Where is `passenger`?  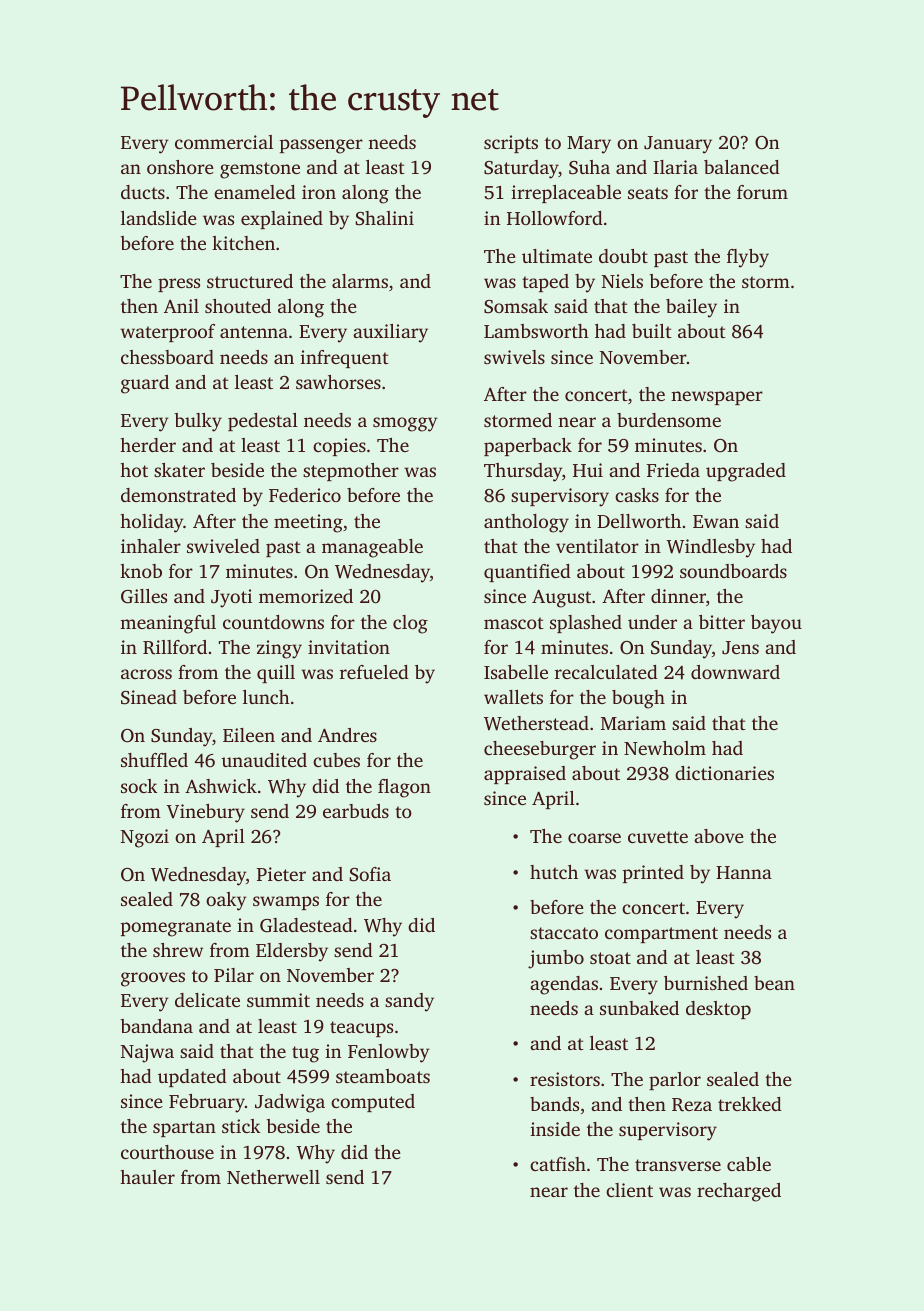
passenger is located at coordinates (321, 146).
